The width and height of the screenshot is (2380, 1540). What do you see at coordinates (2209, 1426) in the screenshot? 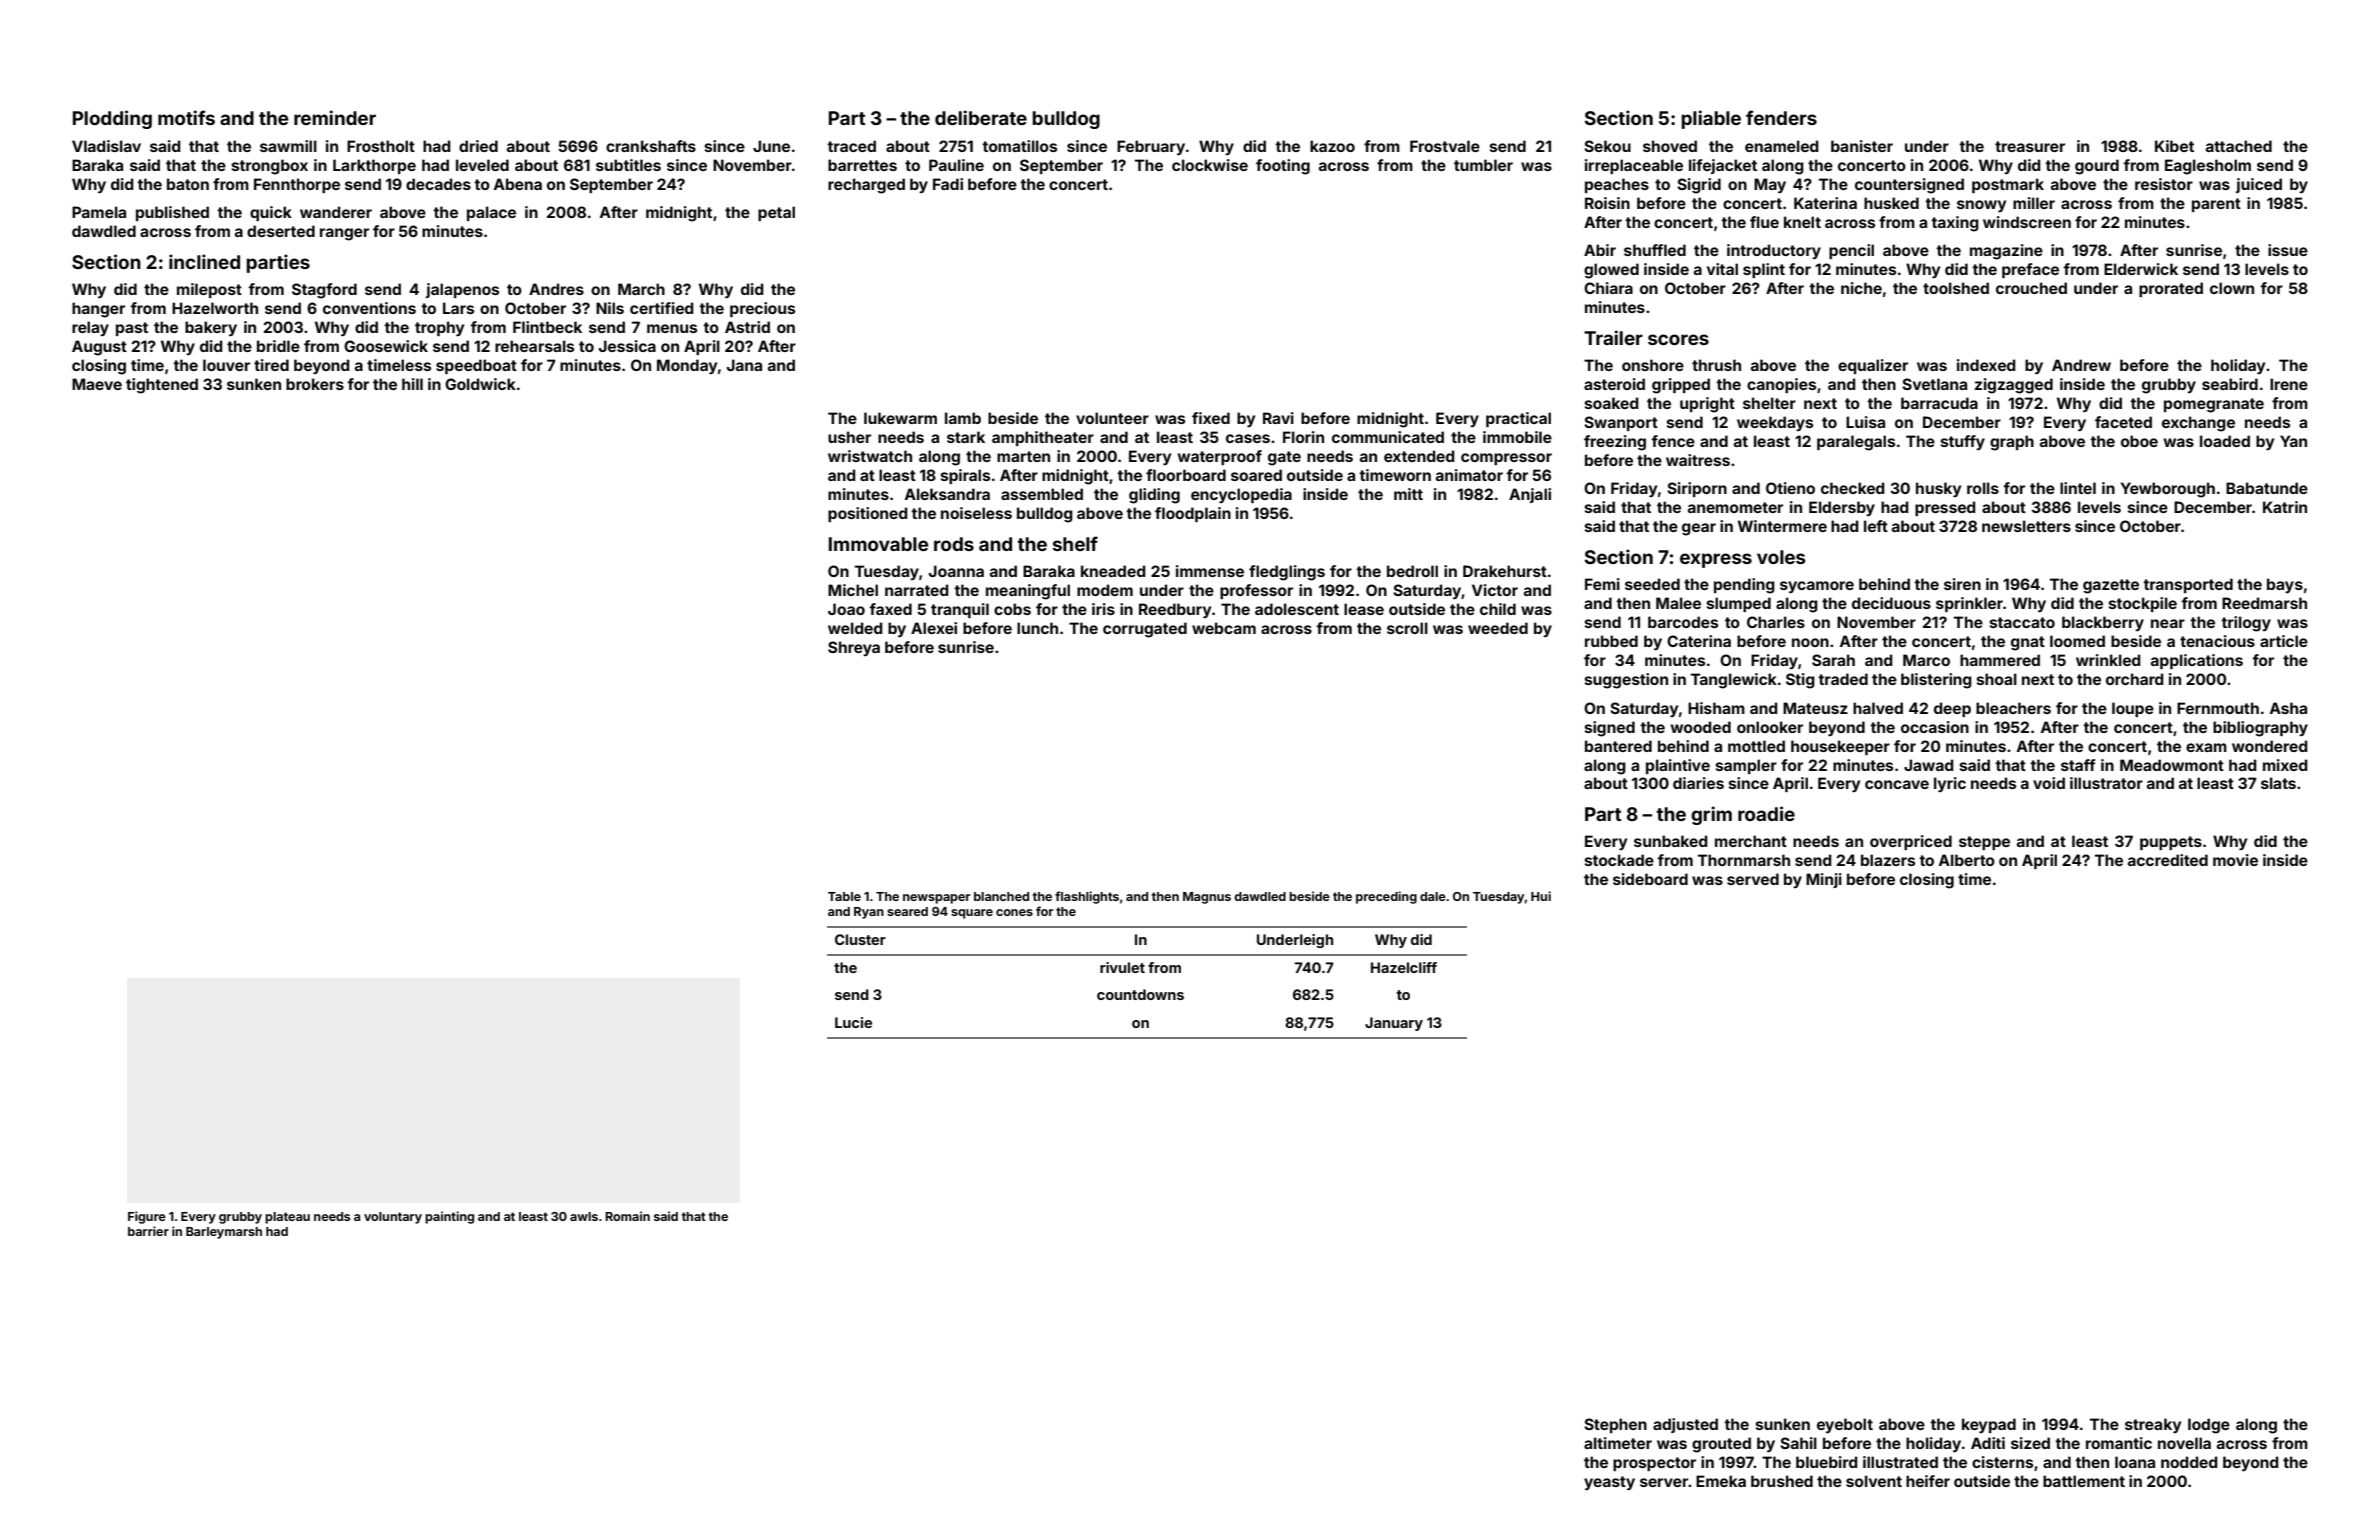
I see `lodge` at bounding box center [2209, 1426].
